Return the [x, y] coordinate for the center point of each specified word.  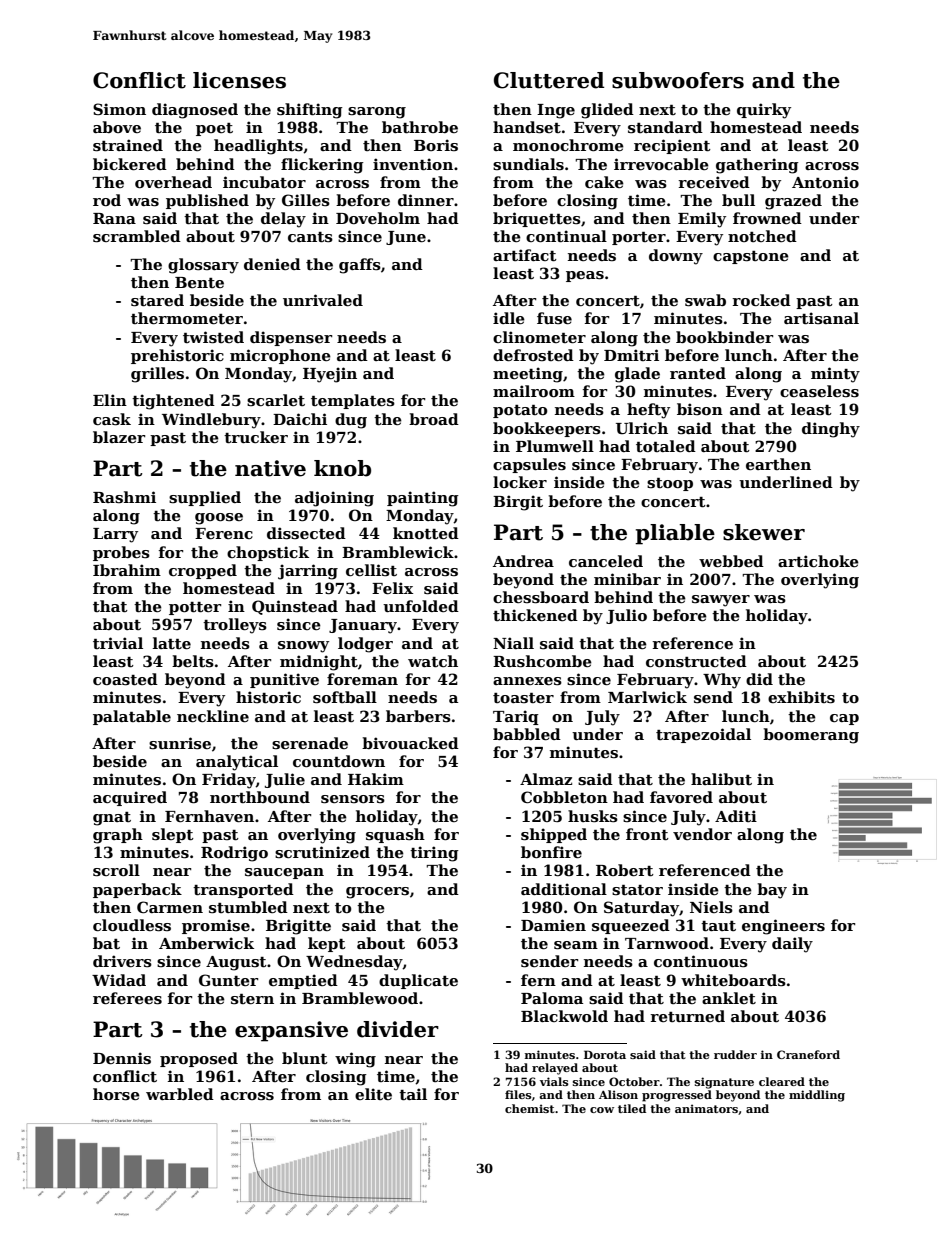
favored [681, 797]
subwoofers [678, 80]
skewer [764, 532]
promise [216, 926]
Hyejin [330, 375]
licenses [239, 80]
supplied [205, 498]
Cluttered [549, 80]
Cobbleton [564, 797]
